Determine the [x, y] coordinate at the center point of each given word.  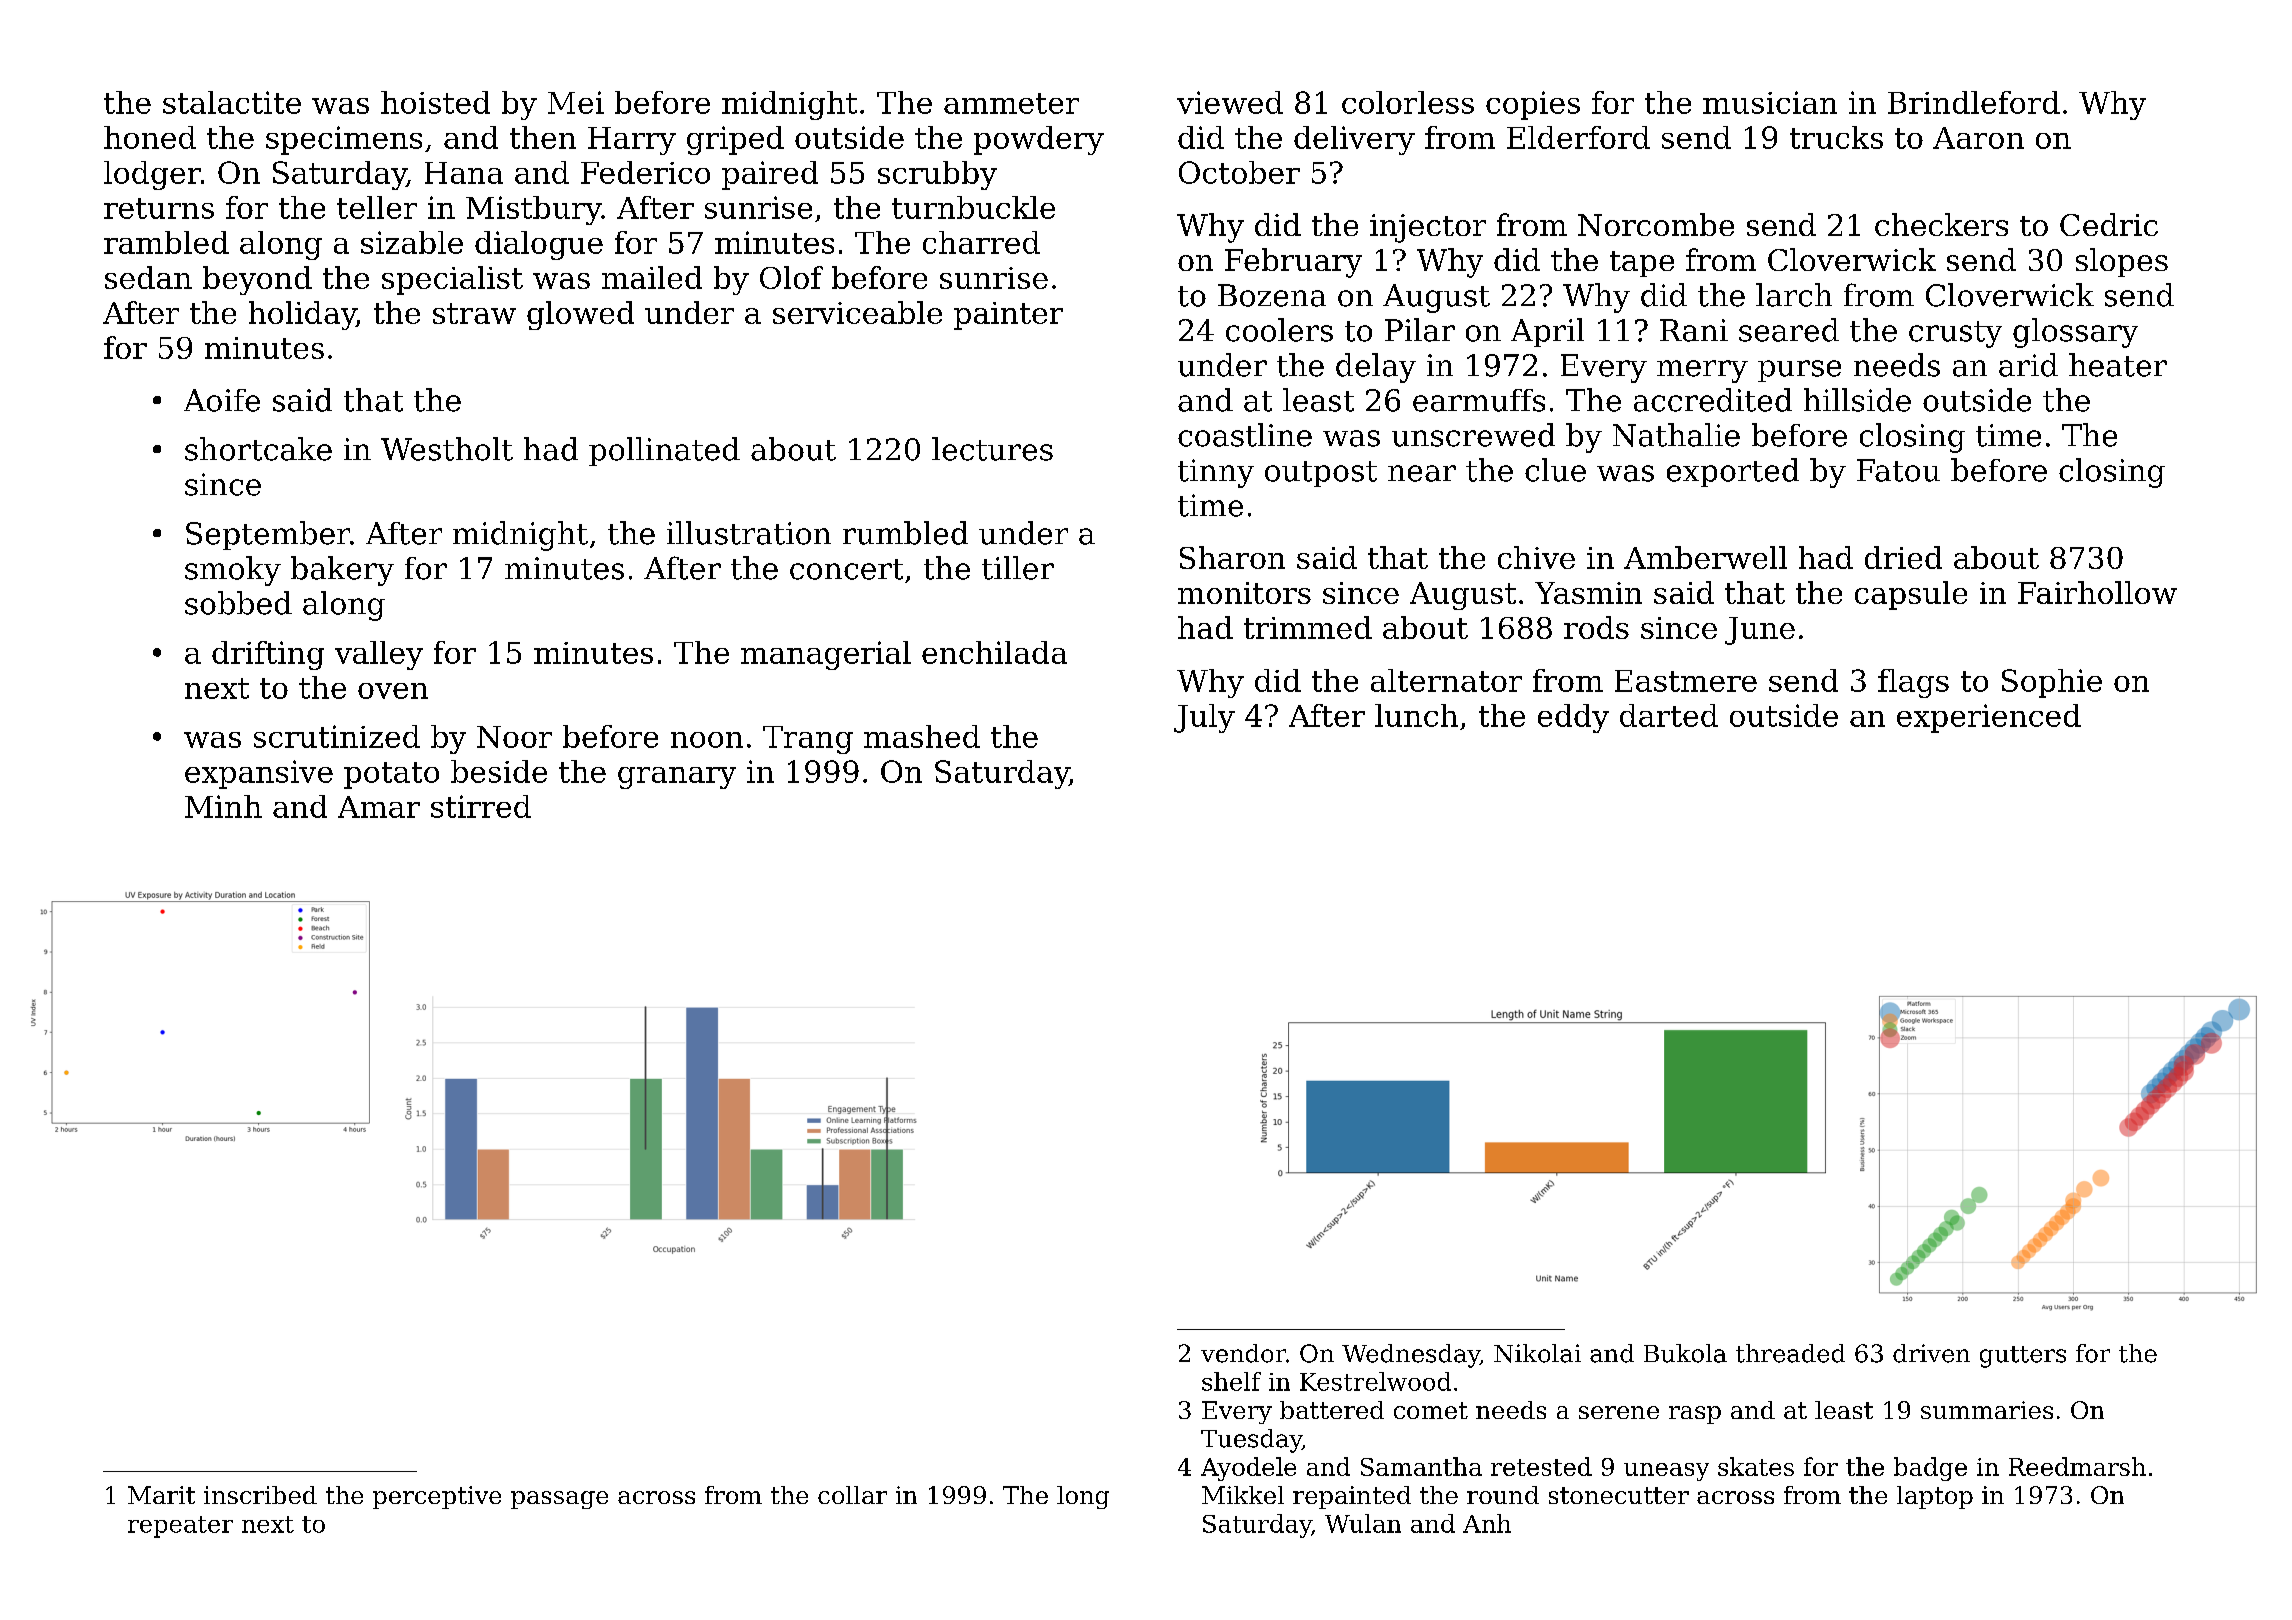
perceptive [437, 1497]
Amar [379, 807]
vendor [1243, 1353]
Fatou [1898, 470]
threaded [1790, 1353]
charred [981, 242]
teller [377, 207]
